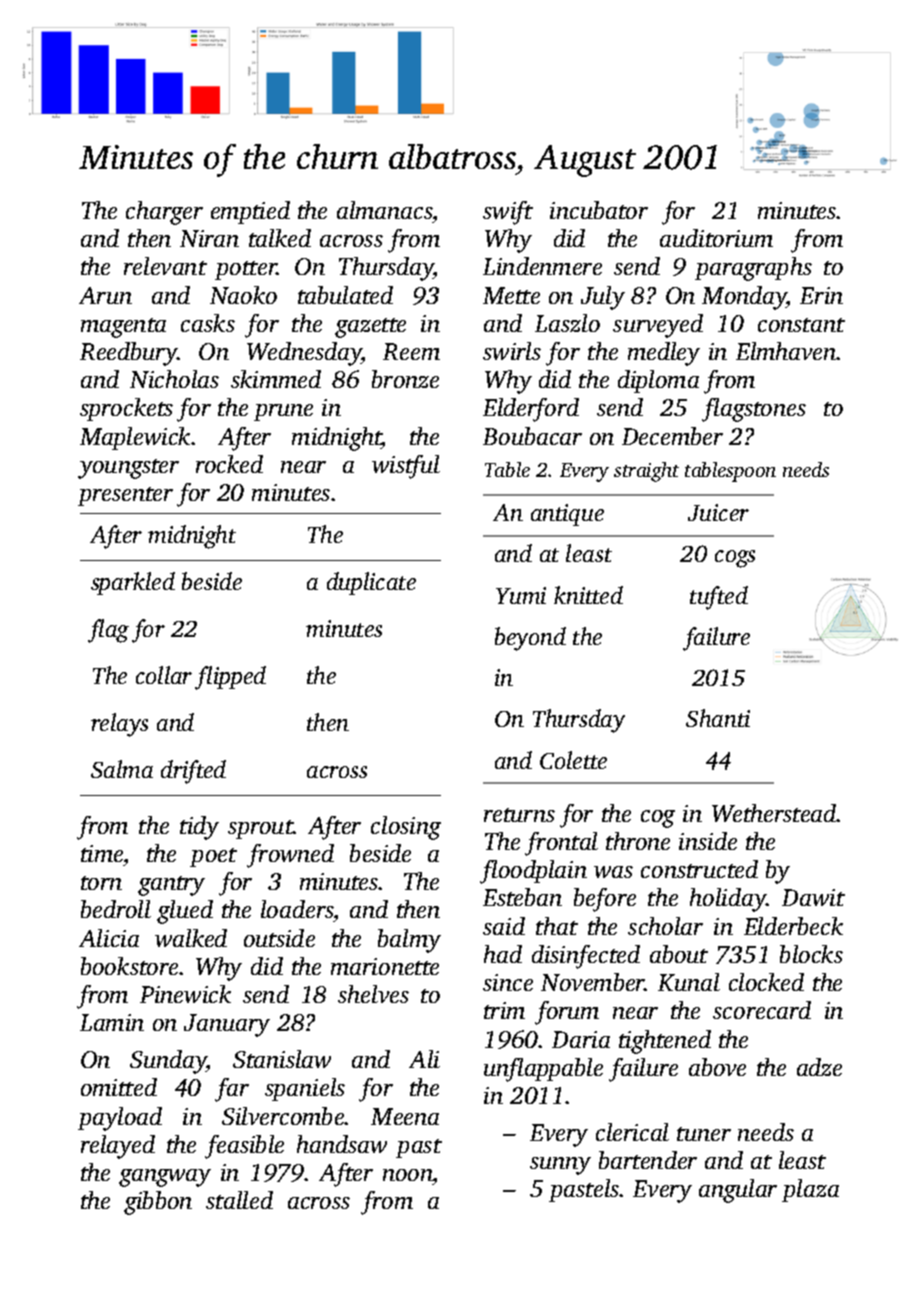 The height and width of the screenshot is (1311, 924). What do you see at coordinates (185, 912) in the screenshot?
I see `glued` at bounding box center [185, 912].
